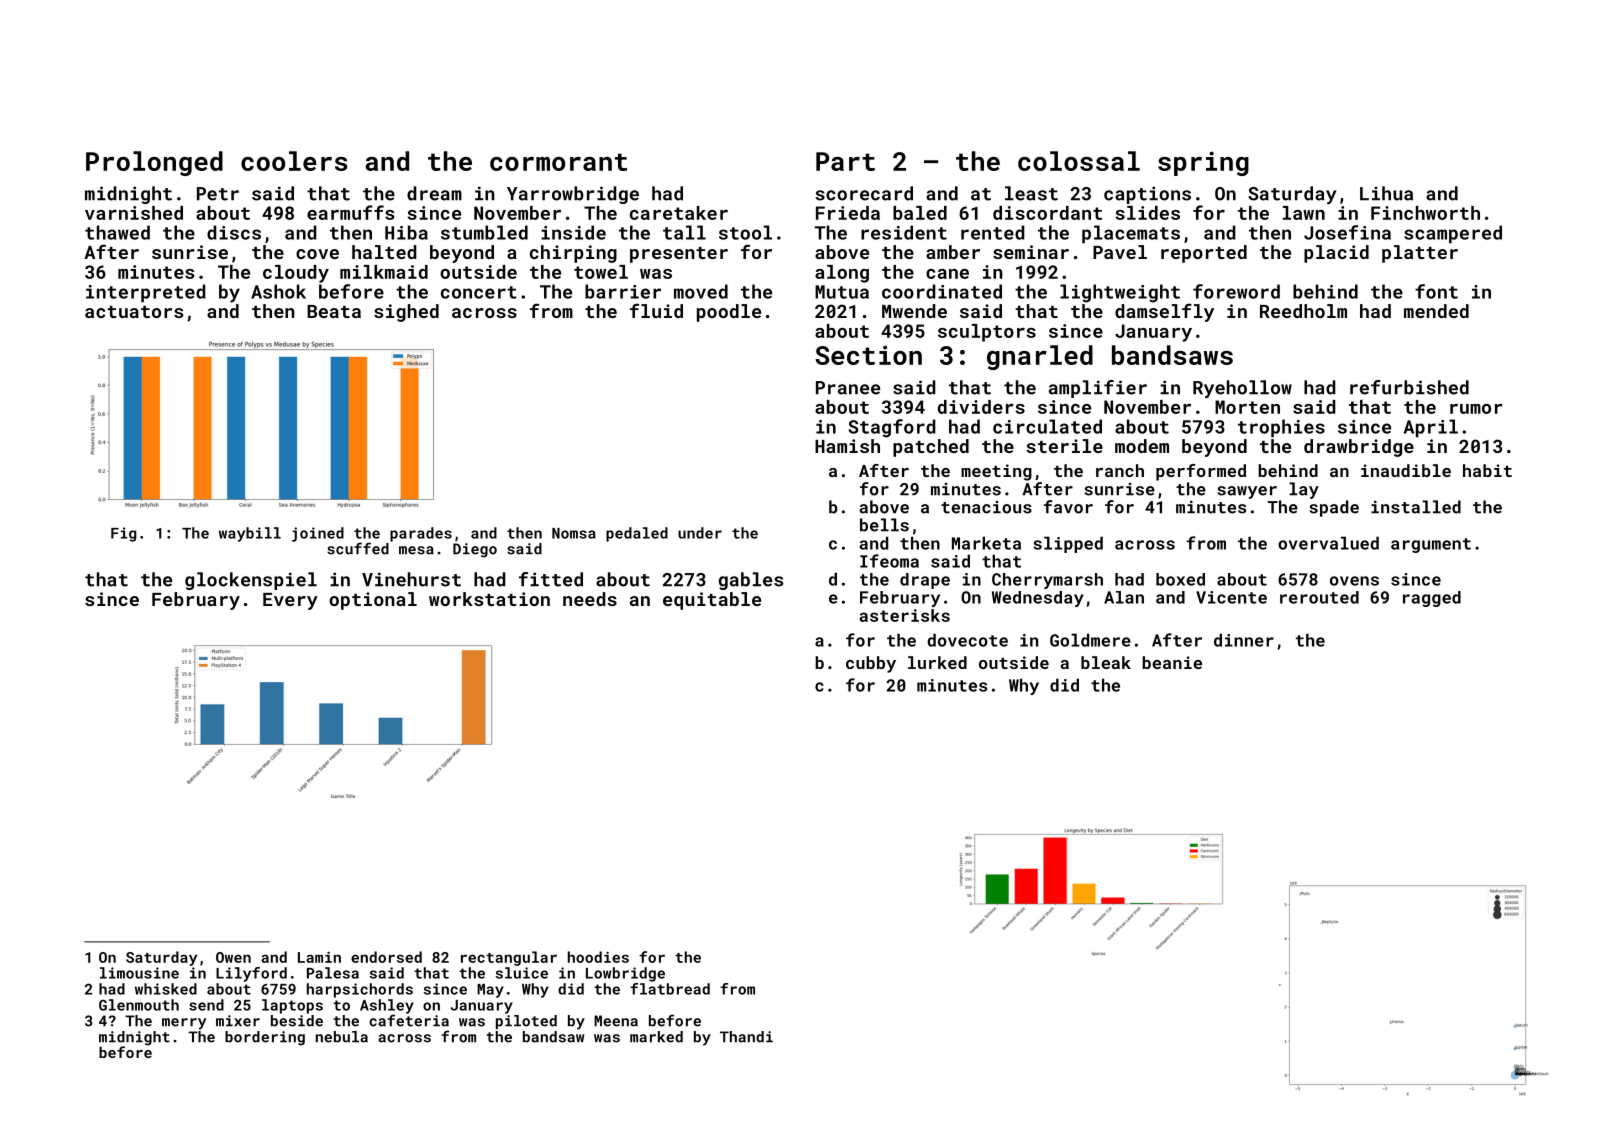  Describe the element at coordinates (598, 957) in the document. I see `hoodies` at that location.
